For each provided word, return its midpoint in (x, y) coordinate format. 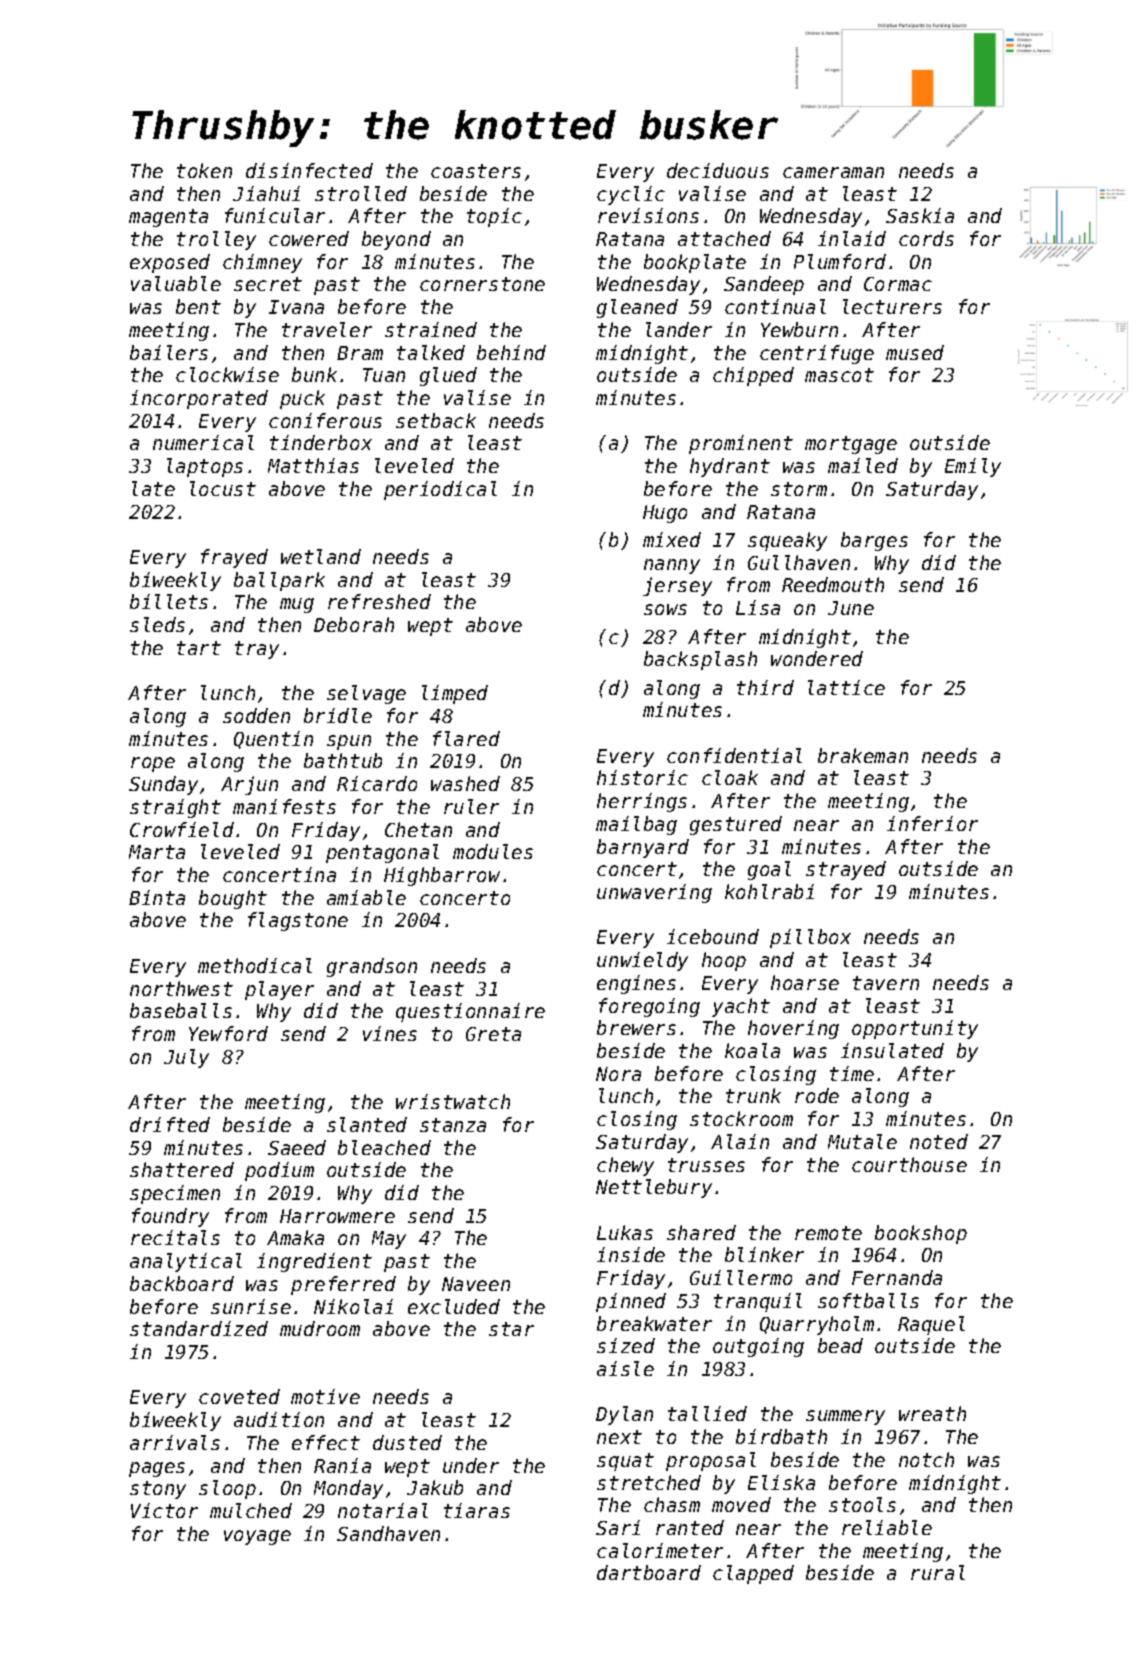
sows (665, 609)
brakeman (863, 755)
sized (626, 1345)
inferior (932, 823)
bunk (314, 374)
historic (642, 777)
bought (233, 899)
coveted (239, 1396)
